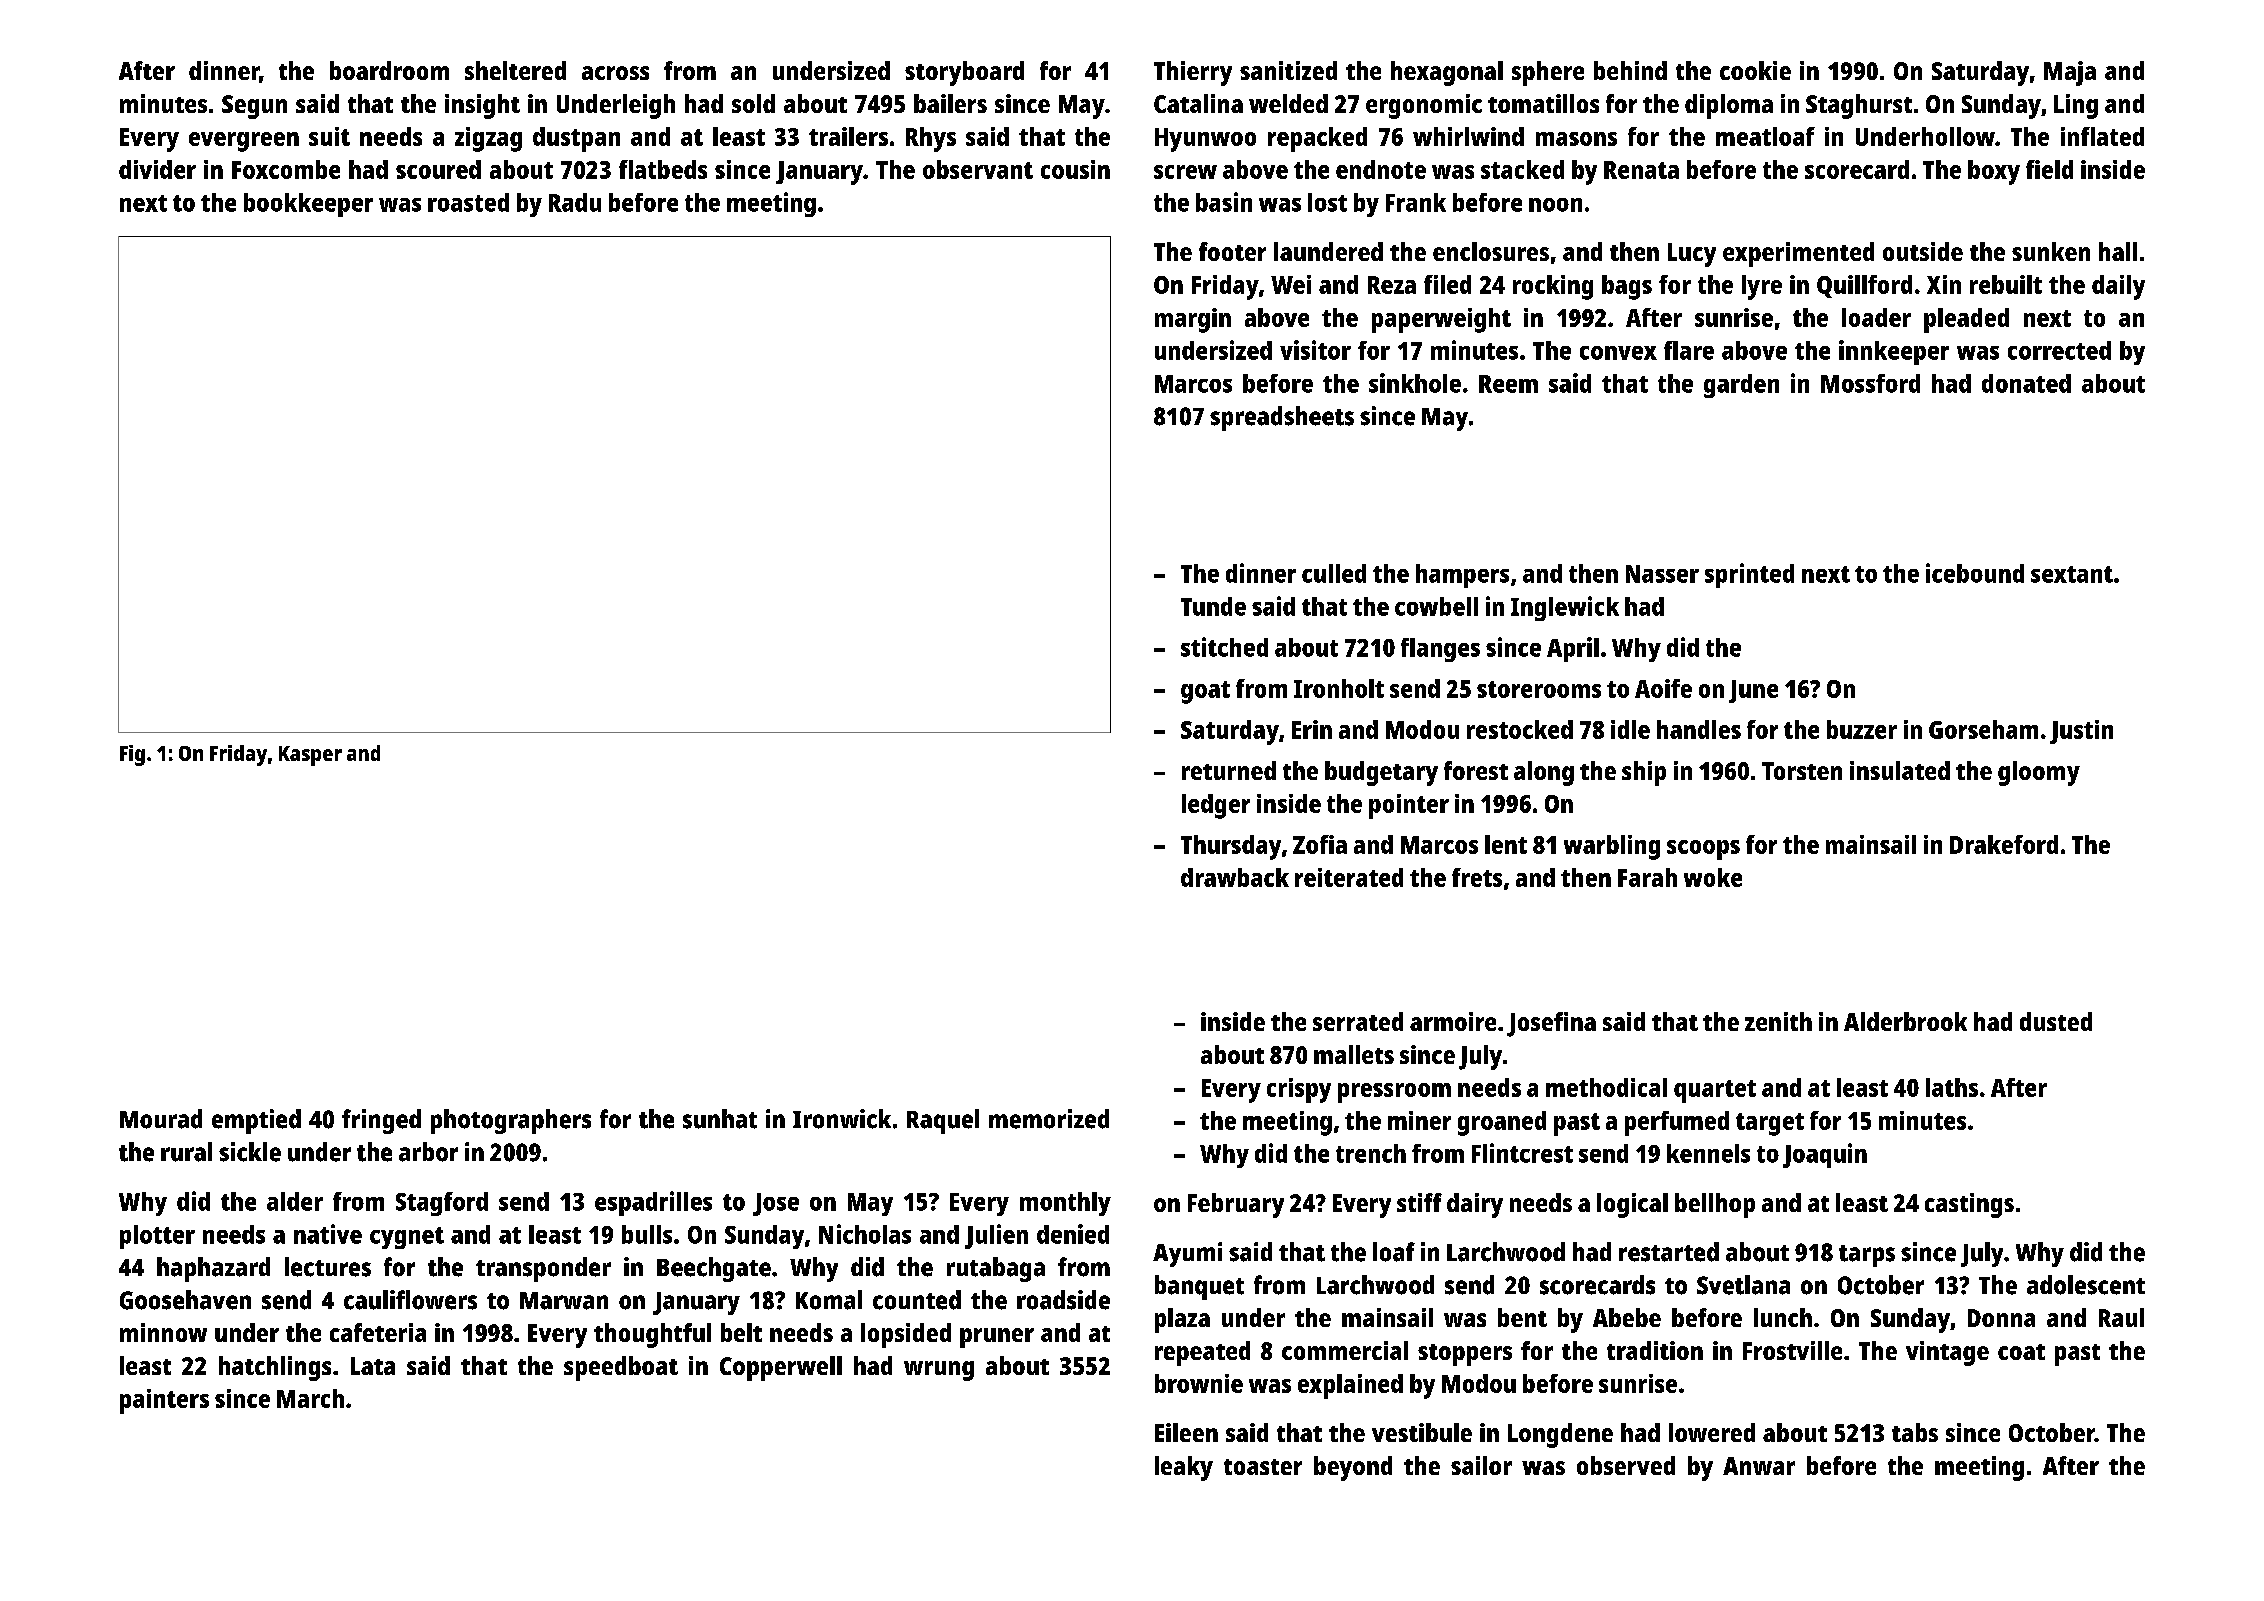  I want to click on pointer, so click(1409, 806).
